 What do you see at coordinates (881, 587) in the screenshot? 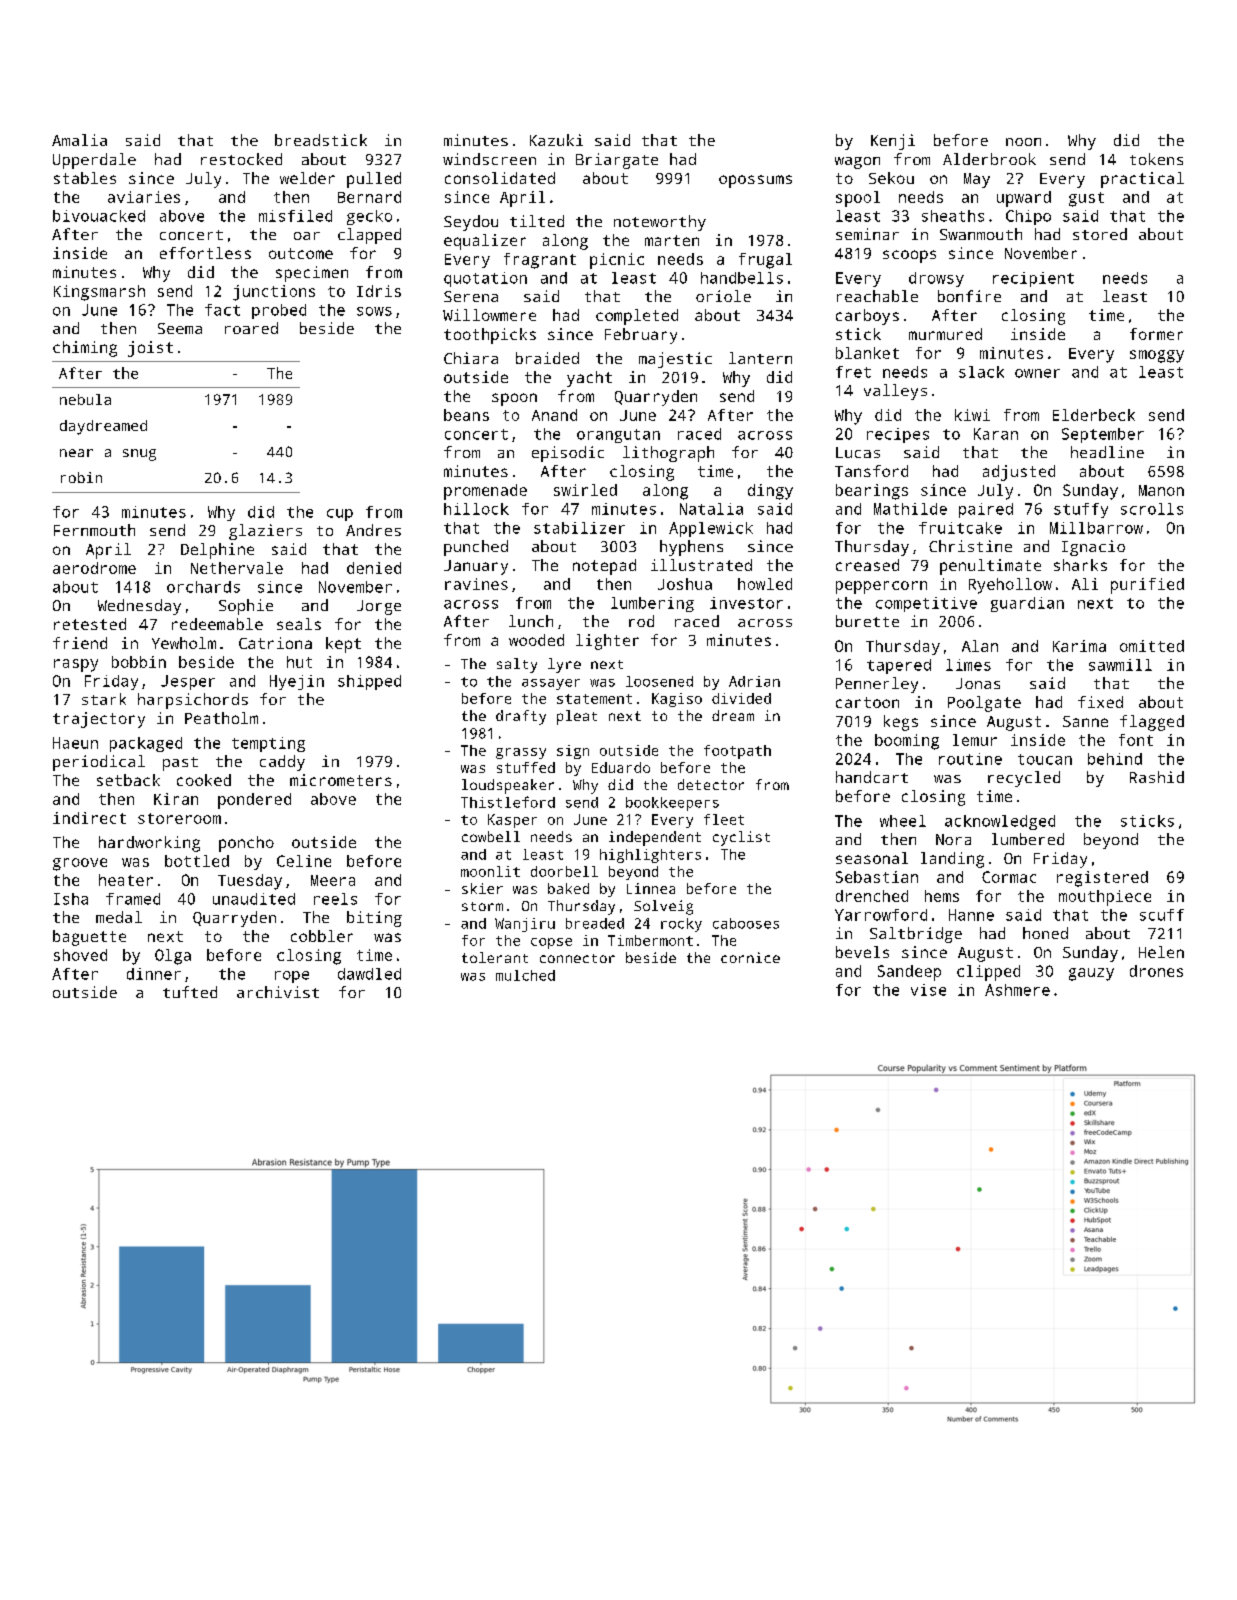
I see `peppercorn` at bounding box center [881, 587].
